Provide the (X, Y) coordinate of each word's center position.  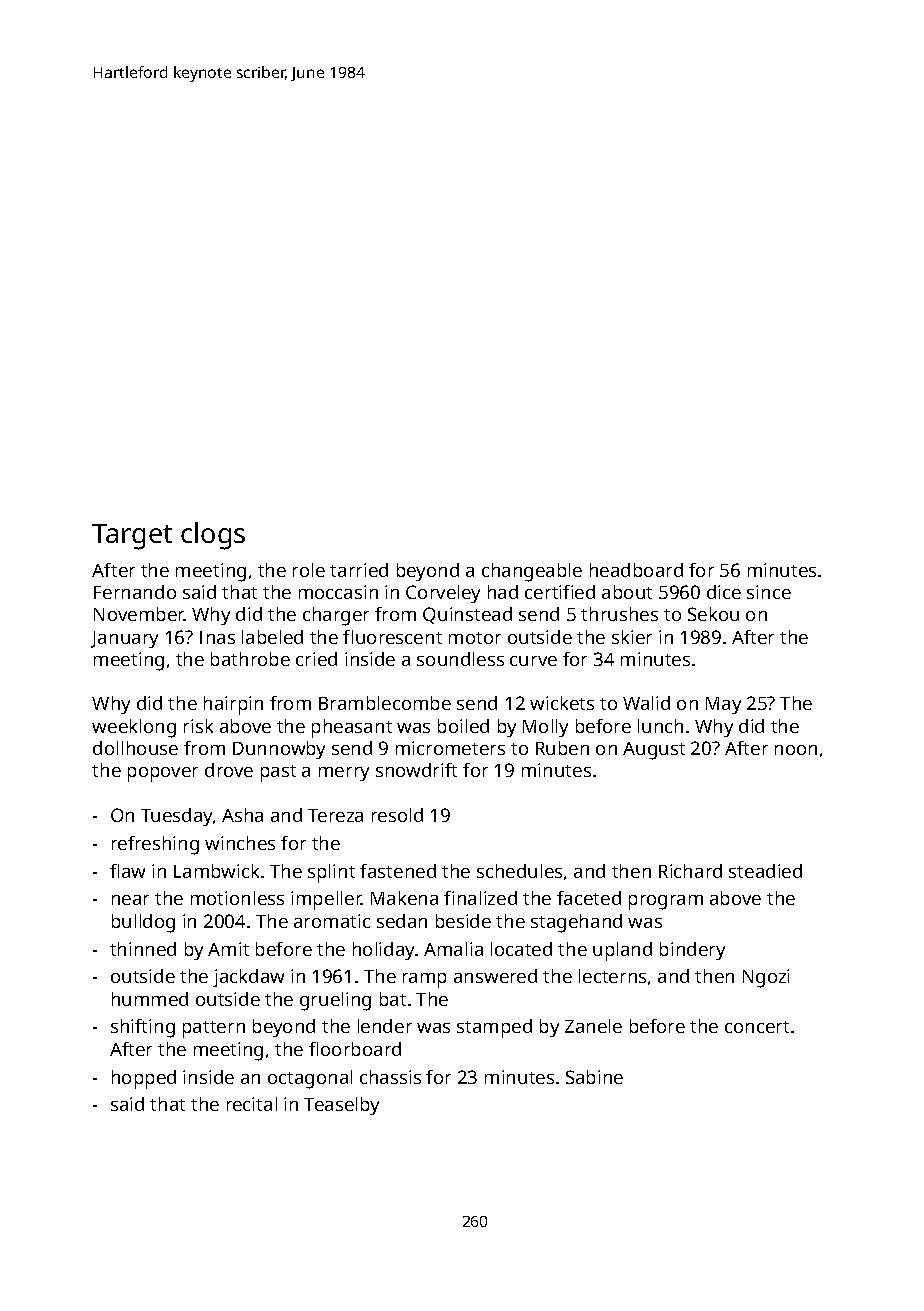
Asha (242, 815)
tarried (359, 570)
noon (796, 750)
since (769, 592)
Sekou (713, 614)
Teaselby (341, 1106)
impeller (326, 900)
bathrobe (250, 659)
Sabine (594, 1077)
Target (132, 537)
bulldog (143, 923)
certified (560, 592)
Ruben (562, 748)
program (666, 902)
